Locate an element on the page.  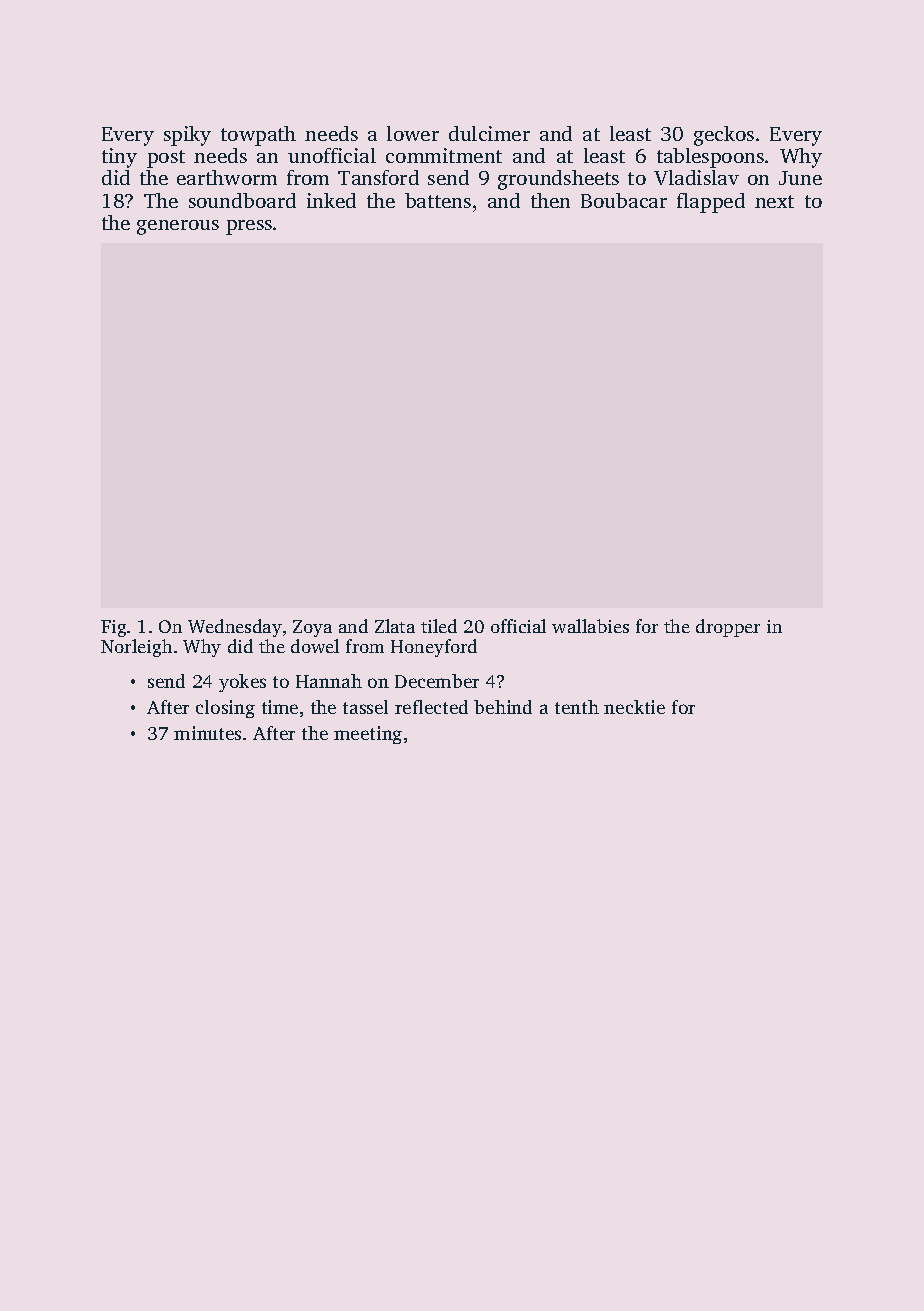
towpath is located at coordinates (258, 136).
